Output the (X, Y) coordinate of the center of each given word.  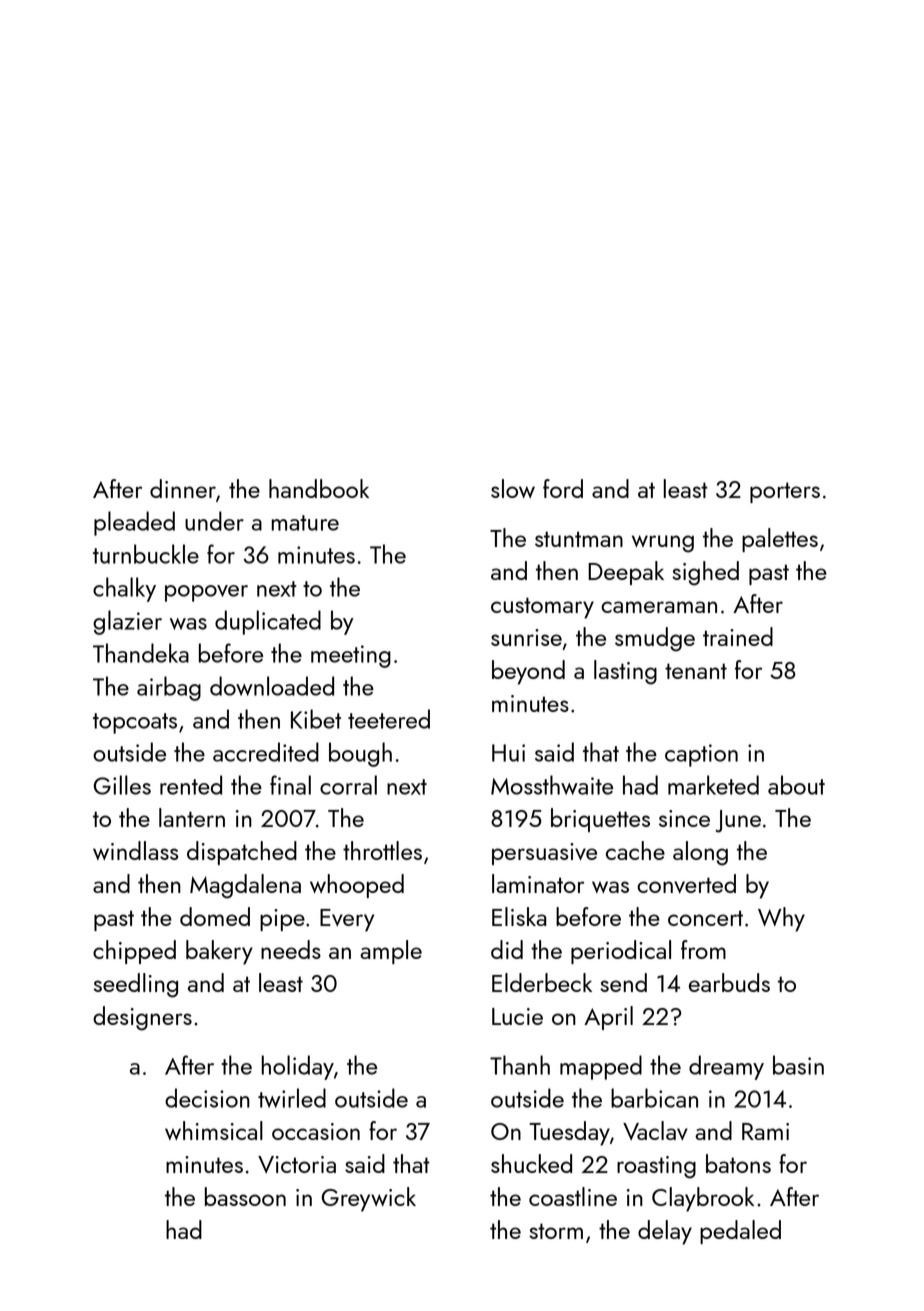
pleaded (134, 523)
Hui (508, 753)
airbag (169, 688)
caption (701, 755)
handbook (319, 488)
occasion (316, 1131)
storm (556, 1231)
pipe (282, 920)
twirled (292, 1098)
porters (785, 492)
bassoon (245, 1196)
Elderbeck (542, 982)
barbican (654, 1098)
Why (781, 919)
